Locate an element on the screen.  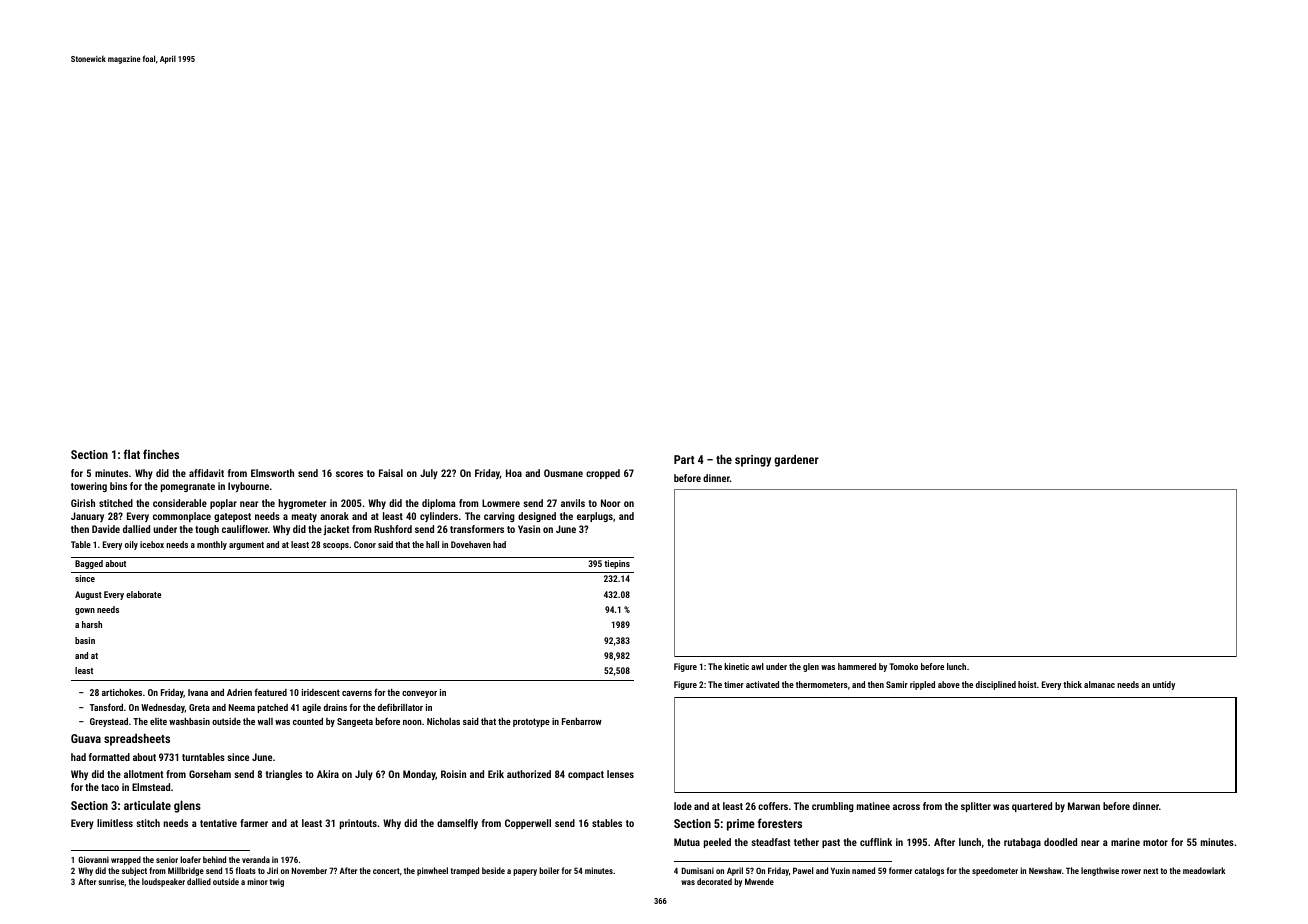
boiler is located at coordinates (549, 870).
